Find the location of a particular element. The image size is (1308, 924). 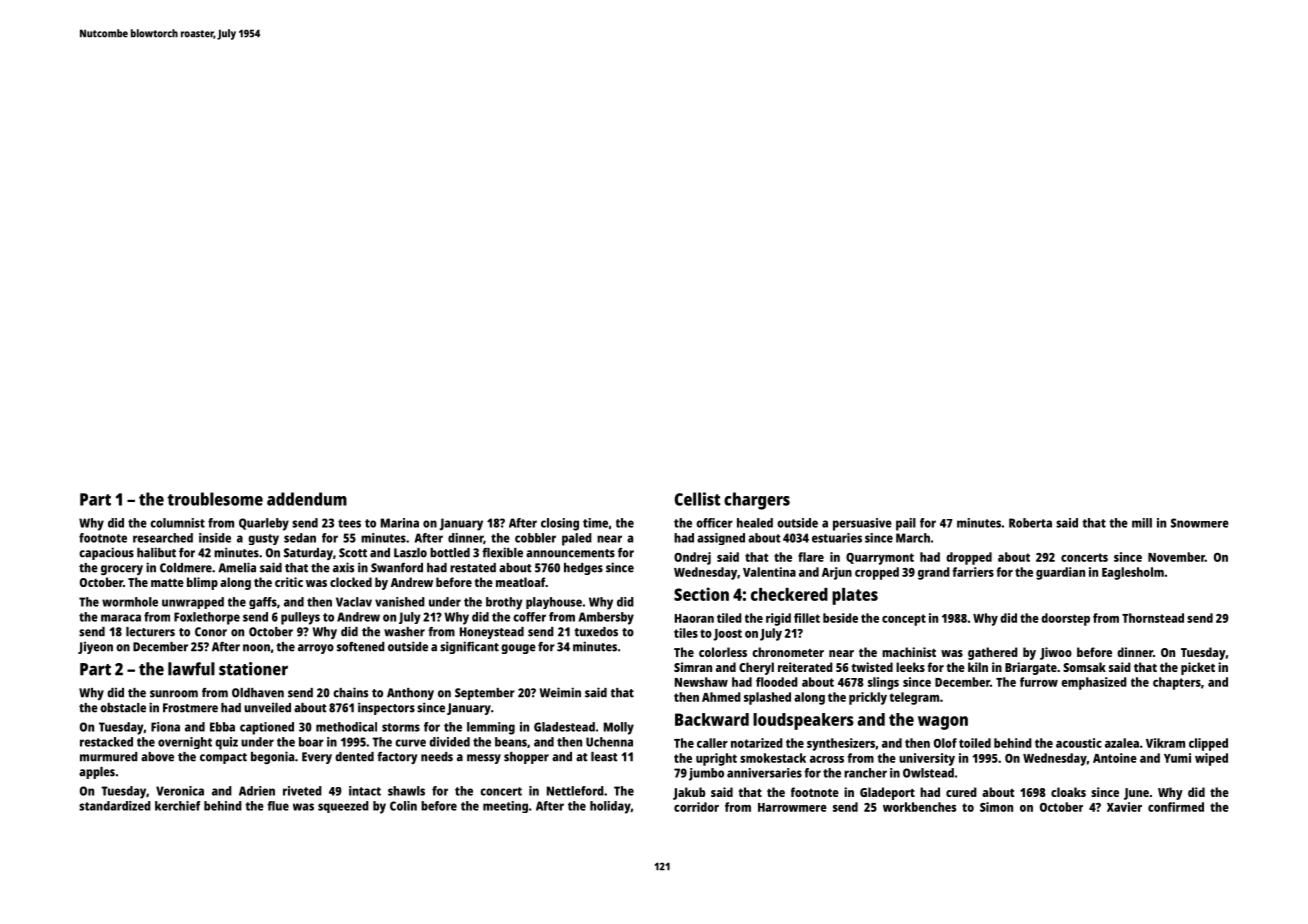

wormhole is located at coordinates (130, 602).
